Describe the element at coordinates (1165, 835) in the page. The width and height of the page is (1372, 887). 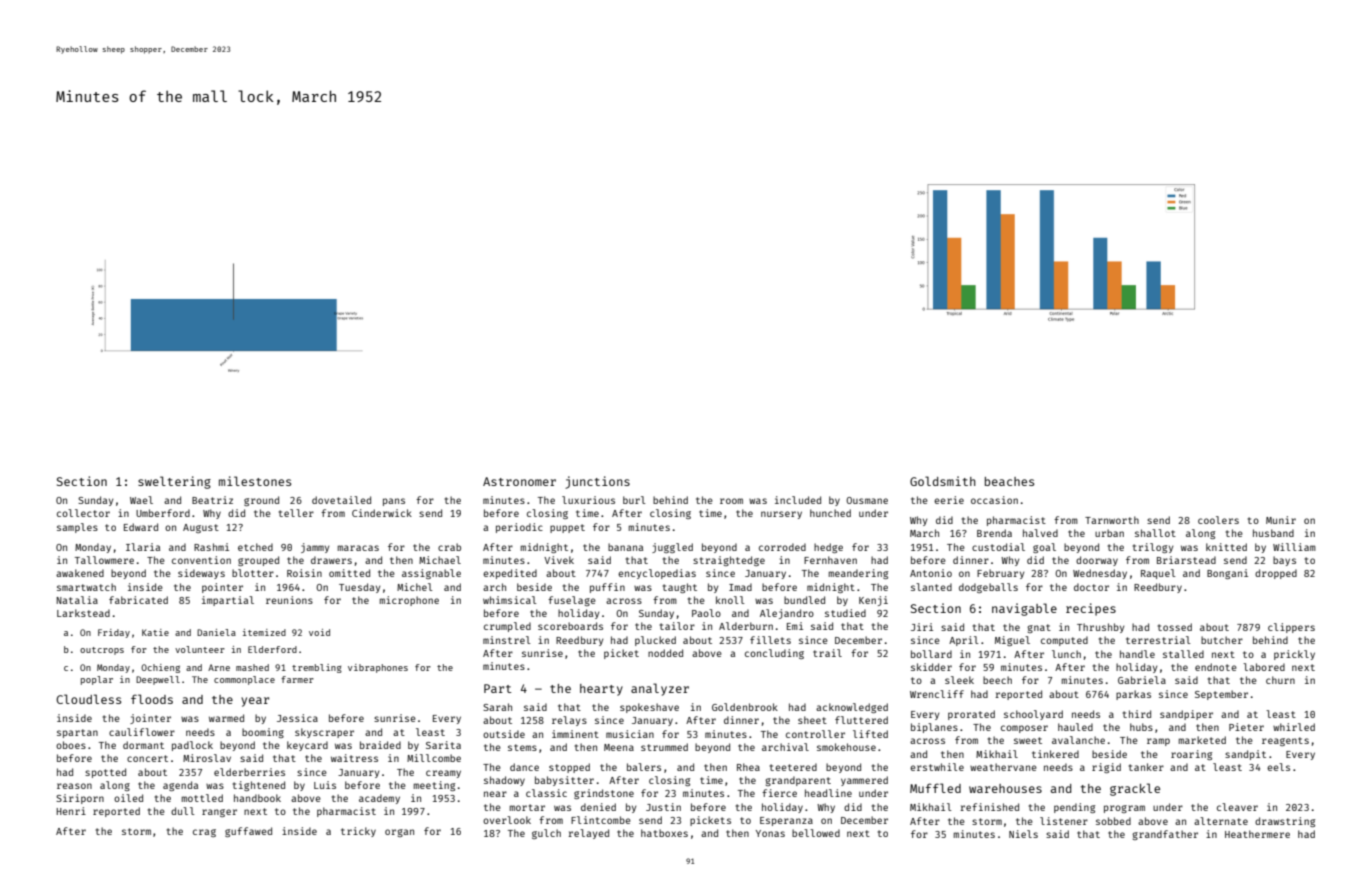
I see `grandfather` at that location.
